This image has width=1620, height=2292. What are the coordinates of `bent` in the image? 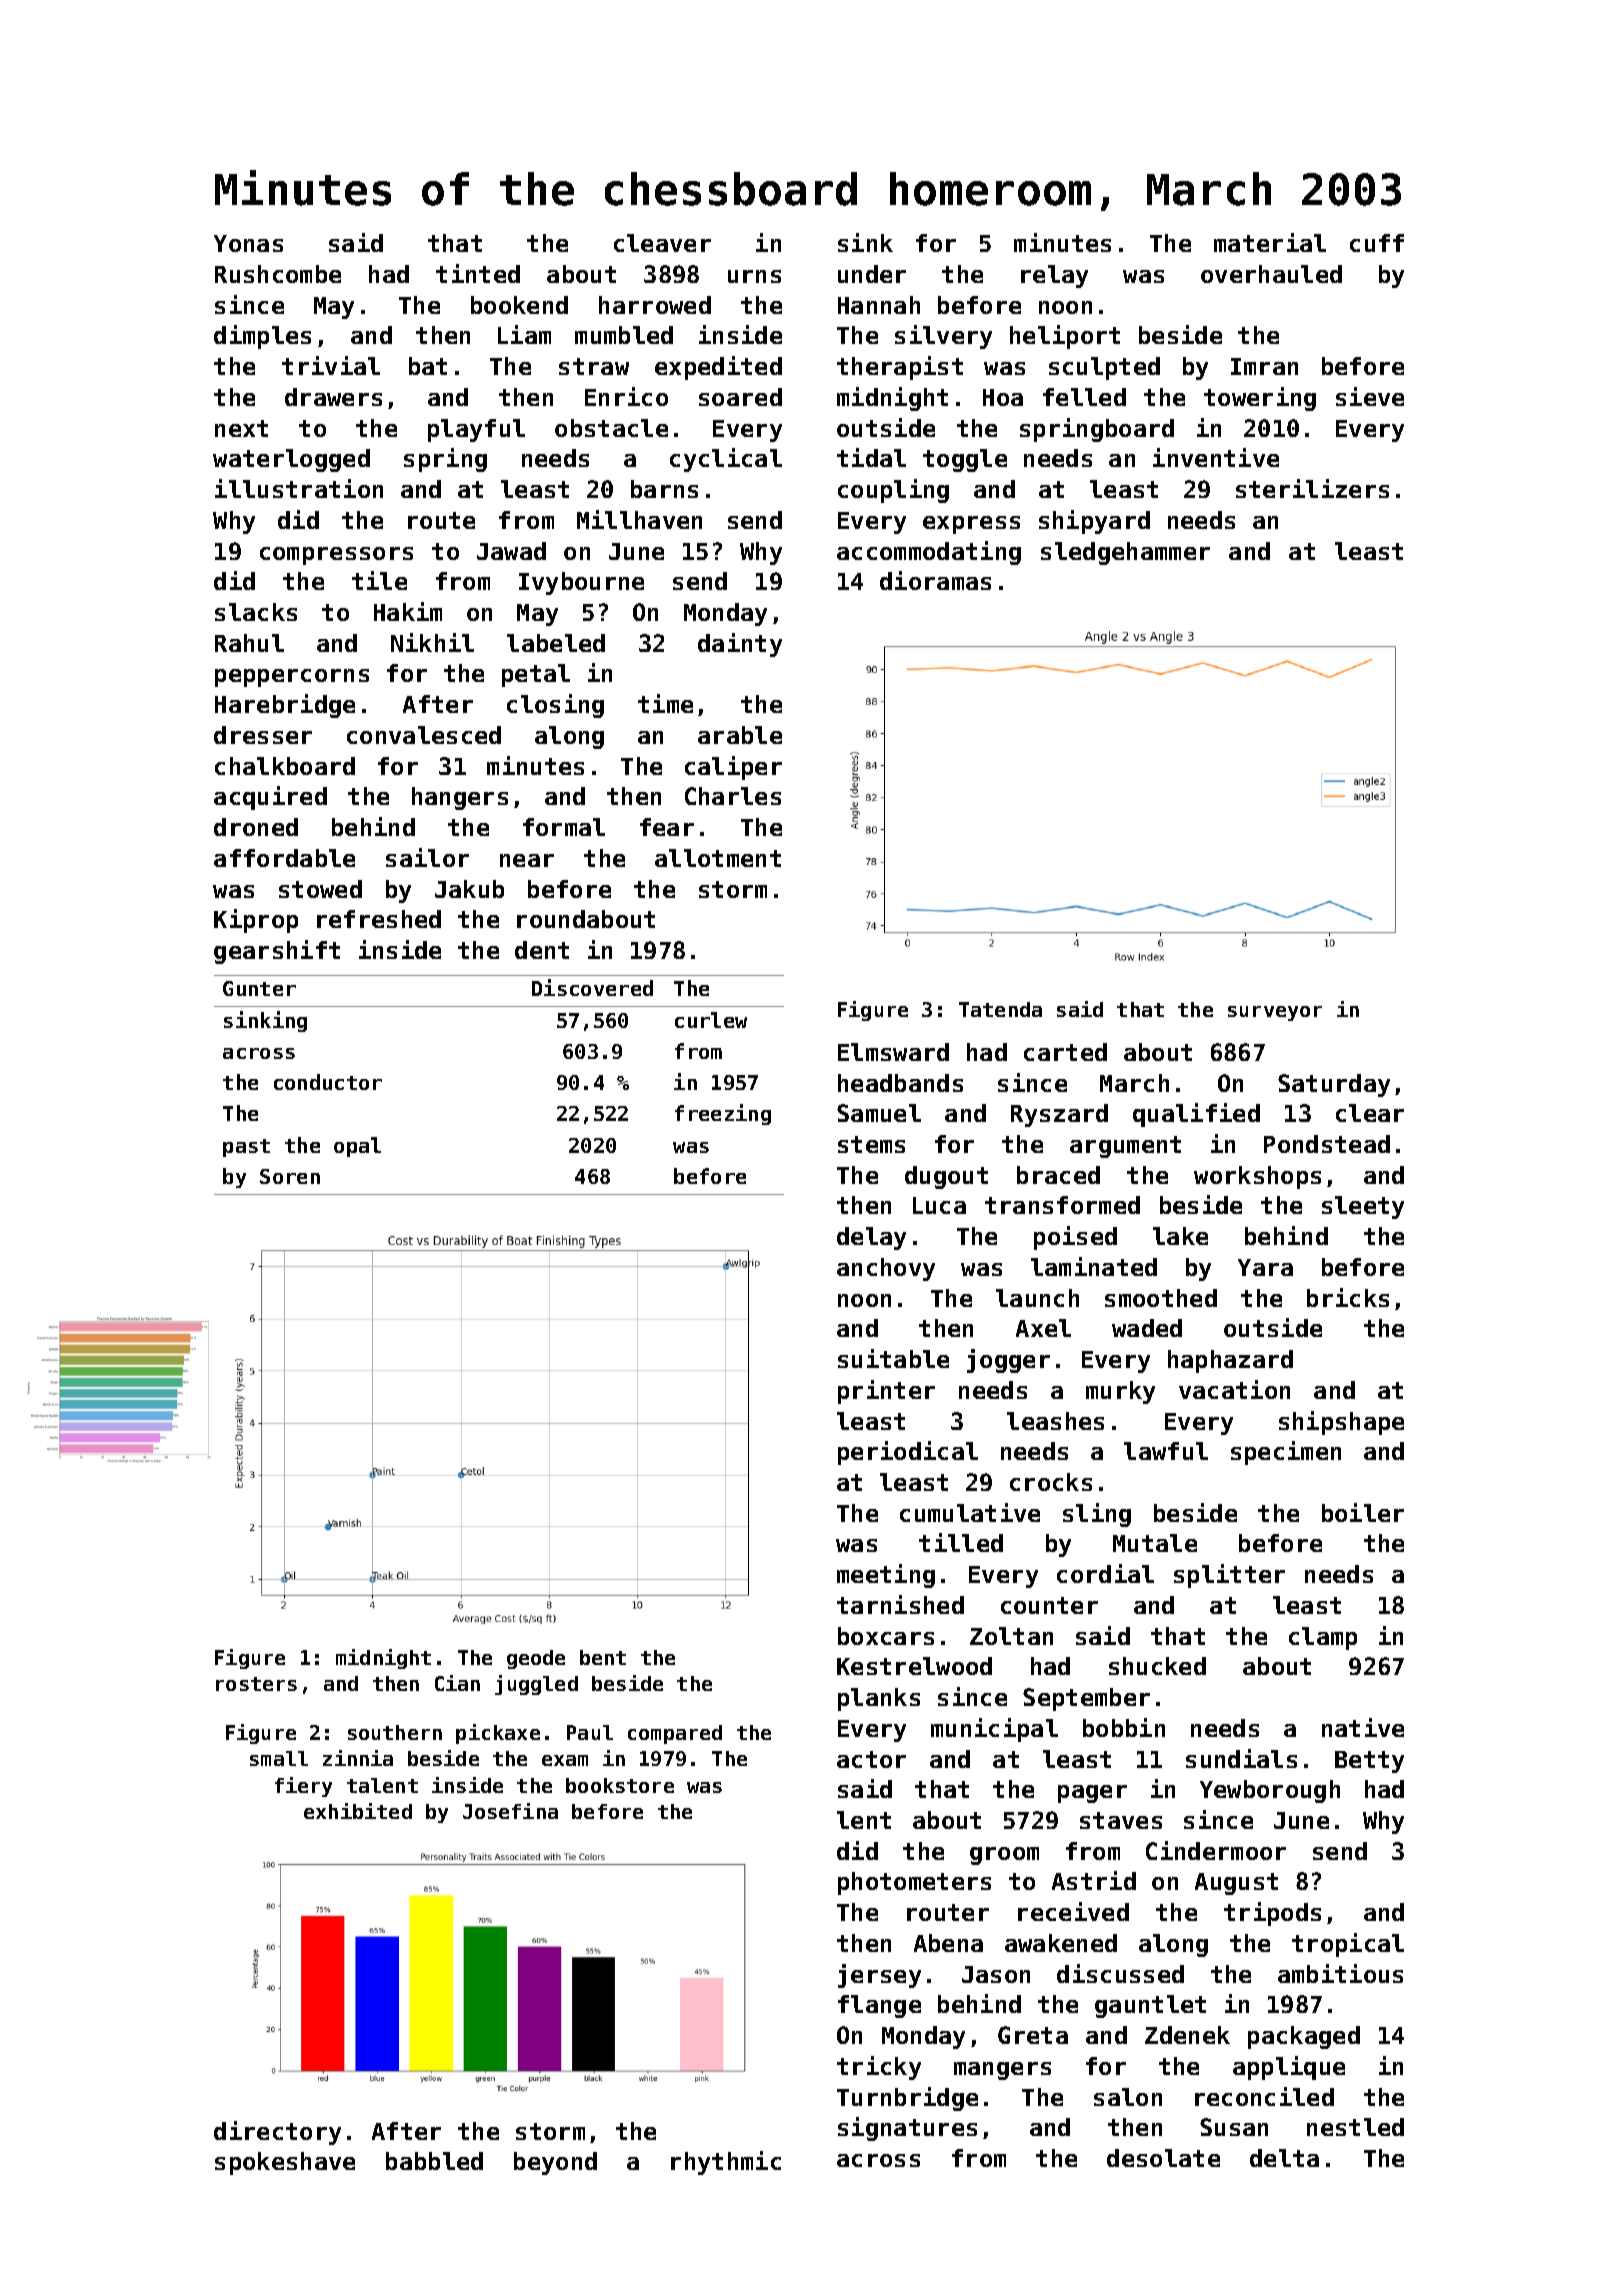 It's located at (603, 1657).
